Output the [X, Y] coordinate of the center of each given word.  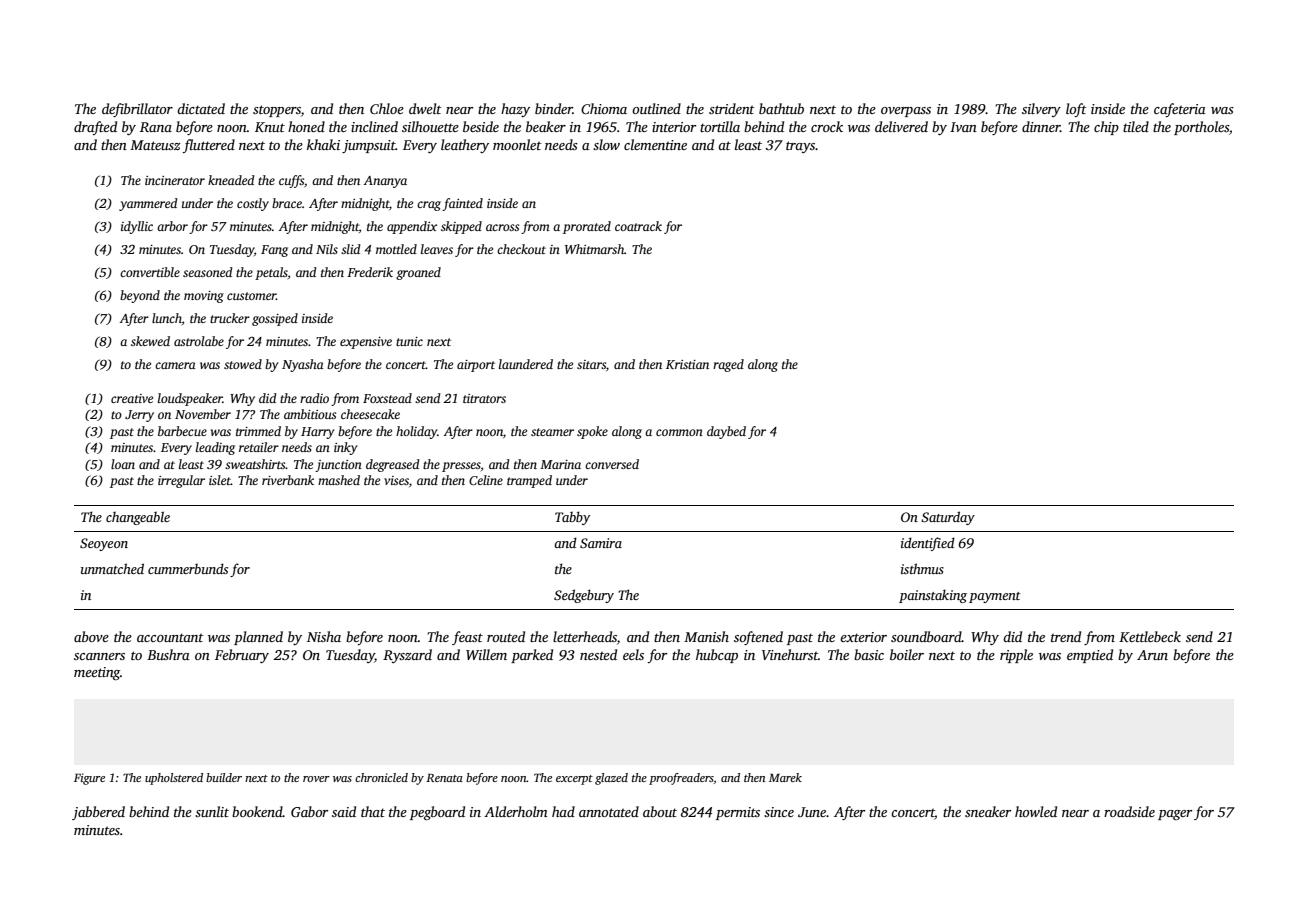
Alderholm [516, 811]
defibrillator [137, 110]
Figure [89, 779]
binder [554, 108]
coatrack [638, 226]
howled [1036, 811]
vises [396, 480]
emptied [1090, 656]
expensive [366, 343]
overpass [906, 112]
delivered [901, 126]
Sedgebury [584, 596]
